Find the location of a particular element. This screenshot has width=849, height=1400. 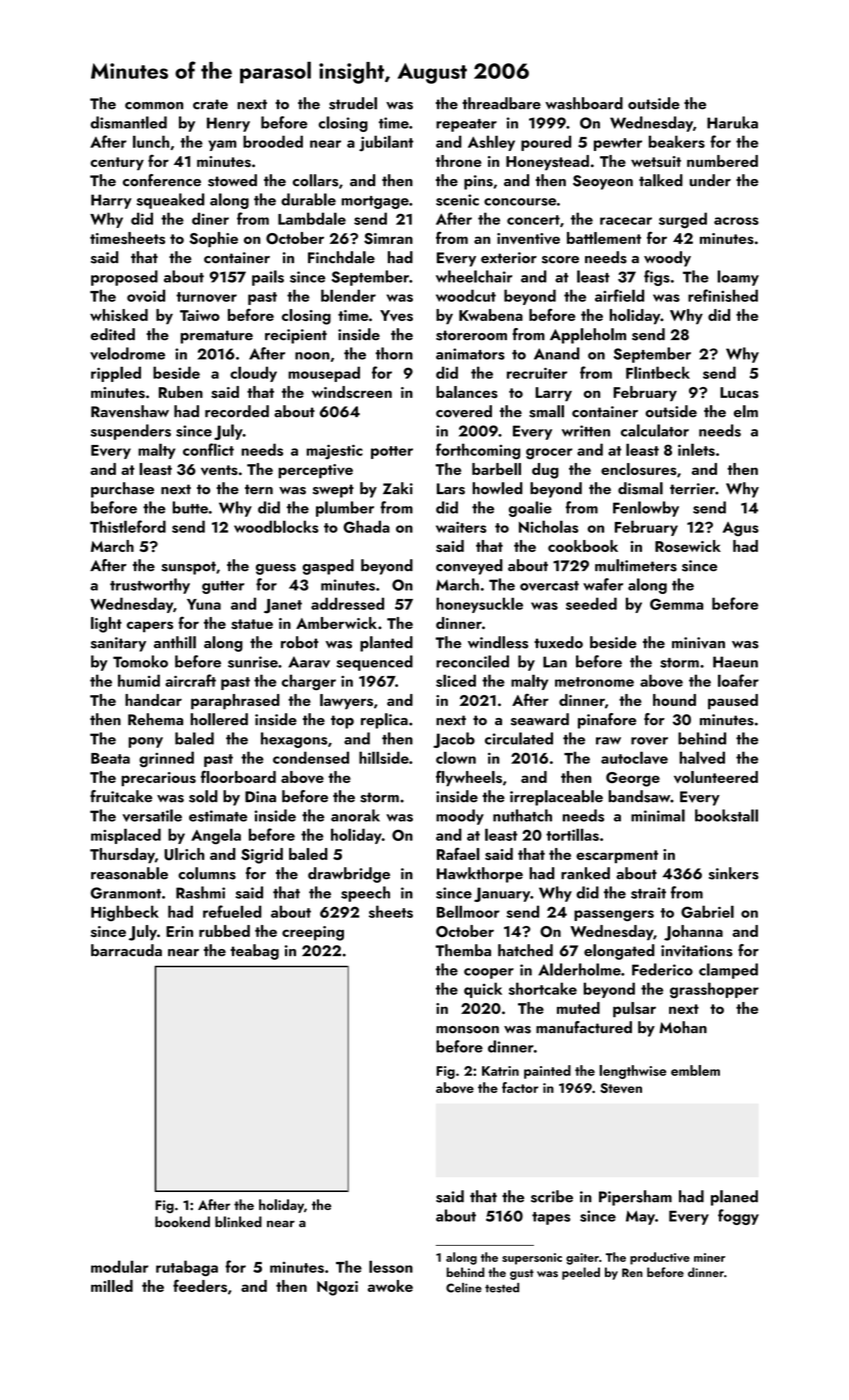

barracuda is located at coordinates (126, 950).
